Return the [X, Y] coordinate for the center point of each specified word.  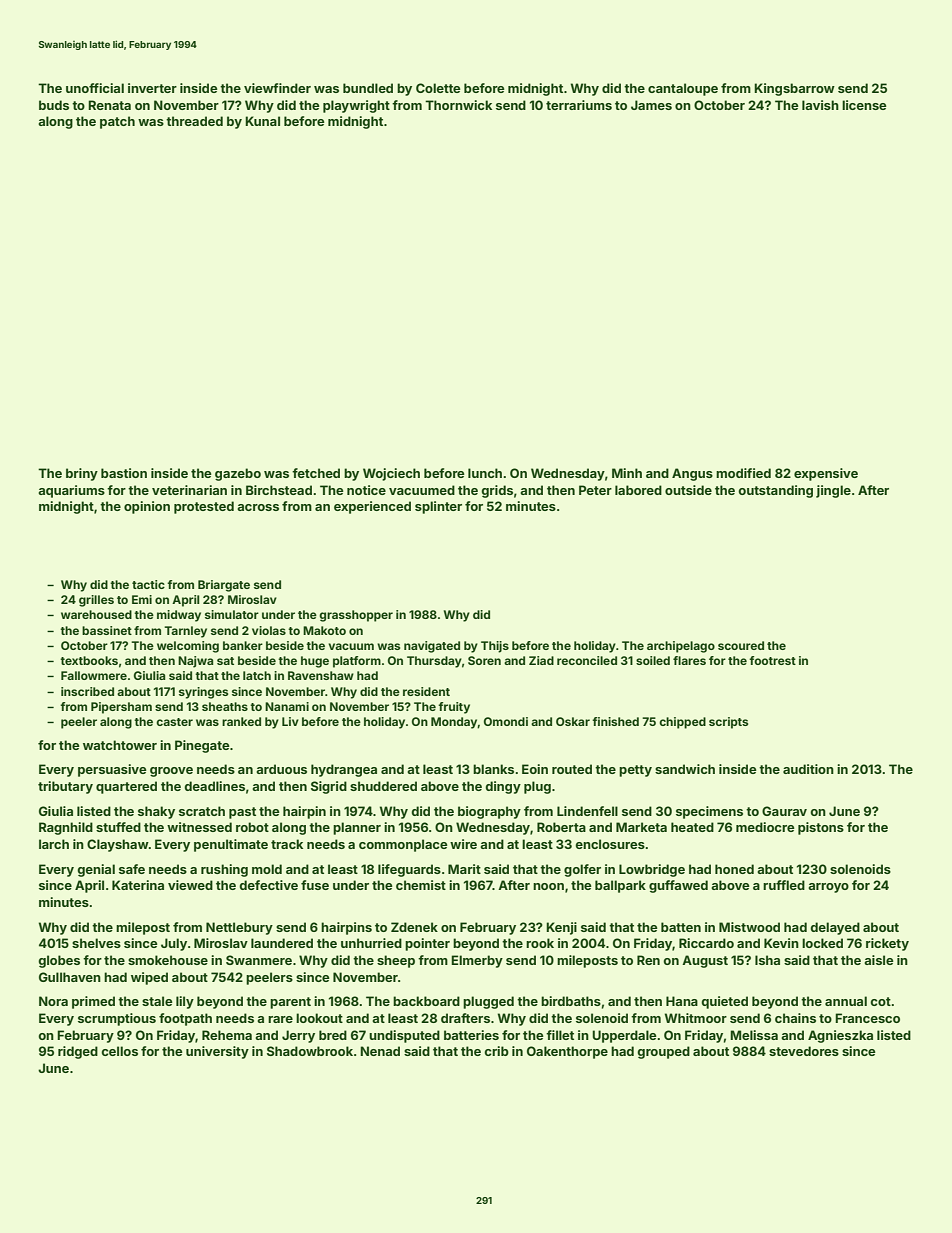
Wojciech [391, 474]
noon [548, 886]
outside [688, 490]
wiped [149, 978]
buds [54, 105]
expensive [826, 474]
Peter [595, 490]
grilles [96, 601]
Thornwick [458, 105]
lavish [820, 105]
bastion [124, 473]
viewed [190, 885]
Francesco [867, 1018]
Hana [682, 1001]
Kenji [561, 928]
